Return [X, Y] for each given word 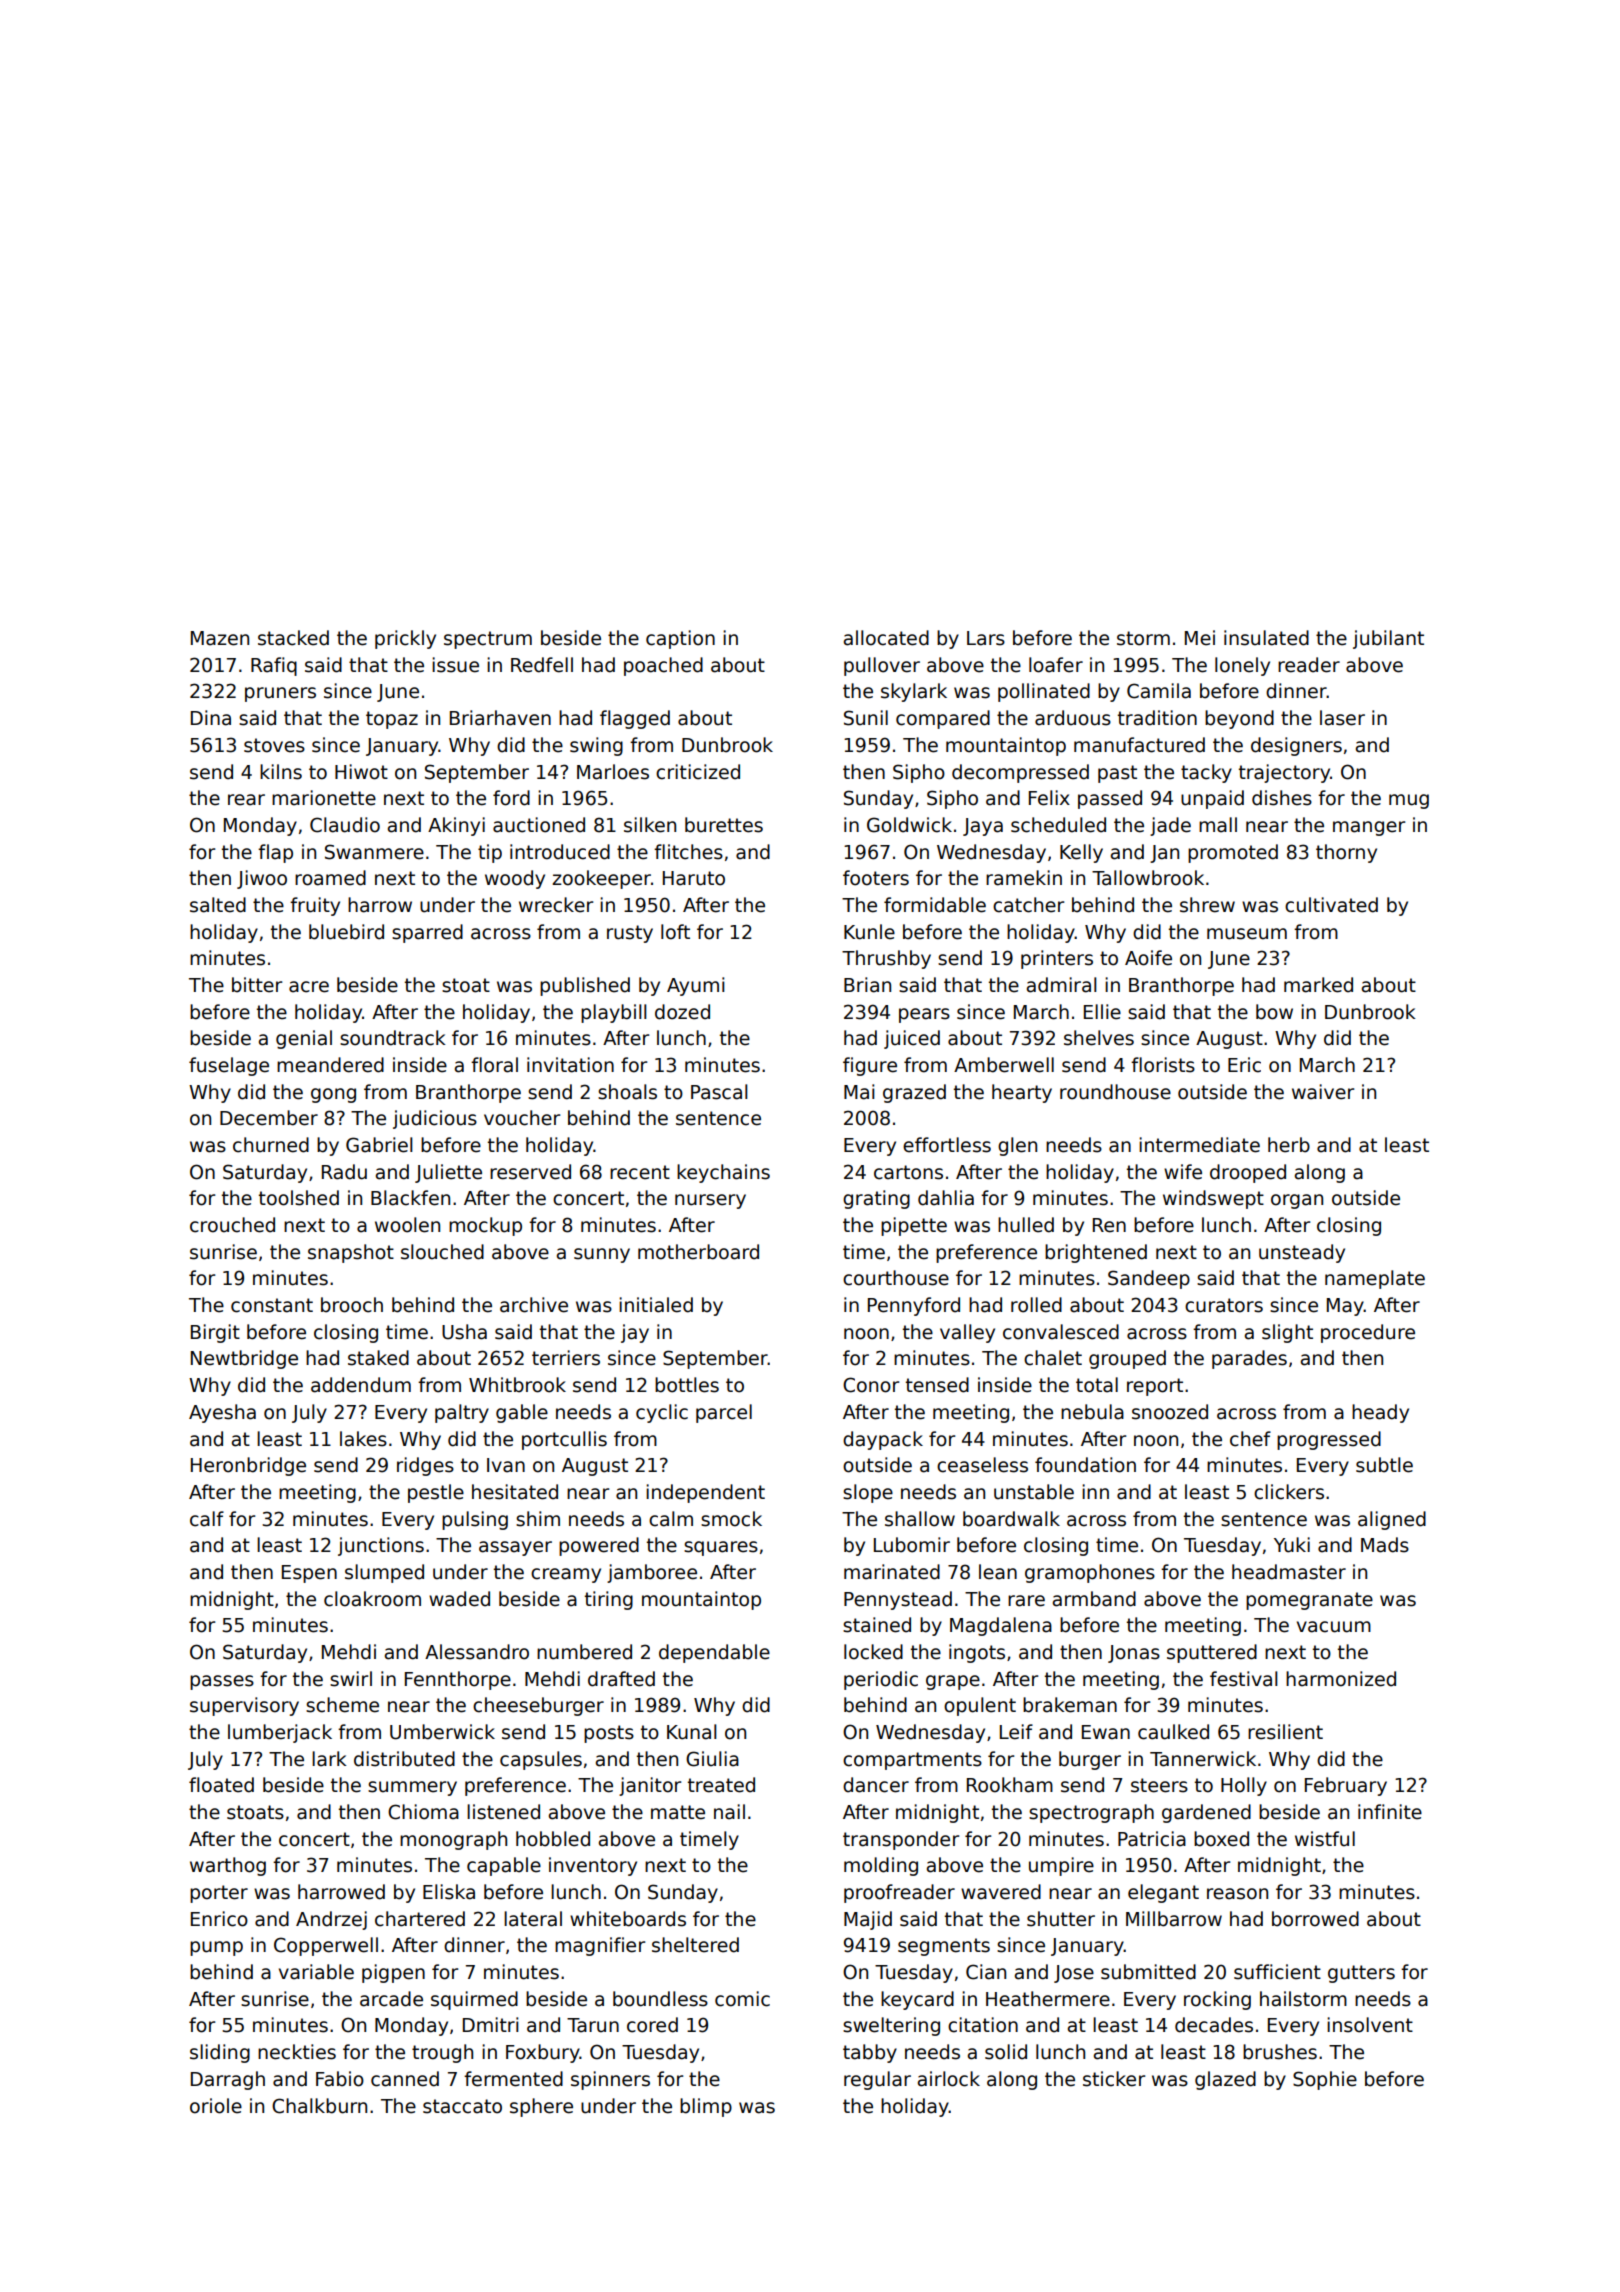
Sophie [1325, 2080]
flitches [688, 852]
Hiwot [361, 772]
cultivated [1331, 905]
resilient [1285, 1732]
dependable [714, 1653]
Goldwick [909, 825]
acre [309, 987]
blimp [706, 2107]
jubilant [1388, 639]
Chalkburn [319, 2106]
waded [459, 1599]
